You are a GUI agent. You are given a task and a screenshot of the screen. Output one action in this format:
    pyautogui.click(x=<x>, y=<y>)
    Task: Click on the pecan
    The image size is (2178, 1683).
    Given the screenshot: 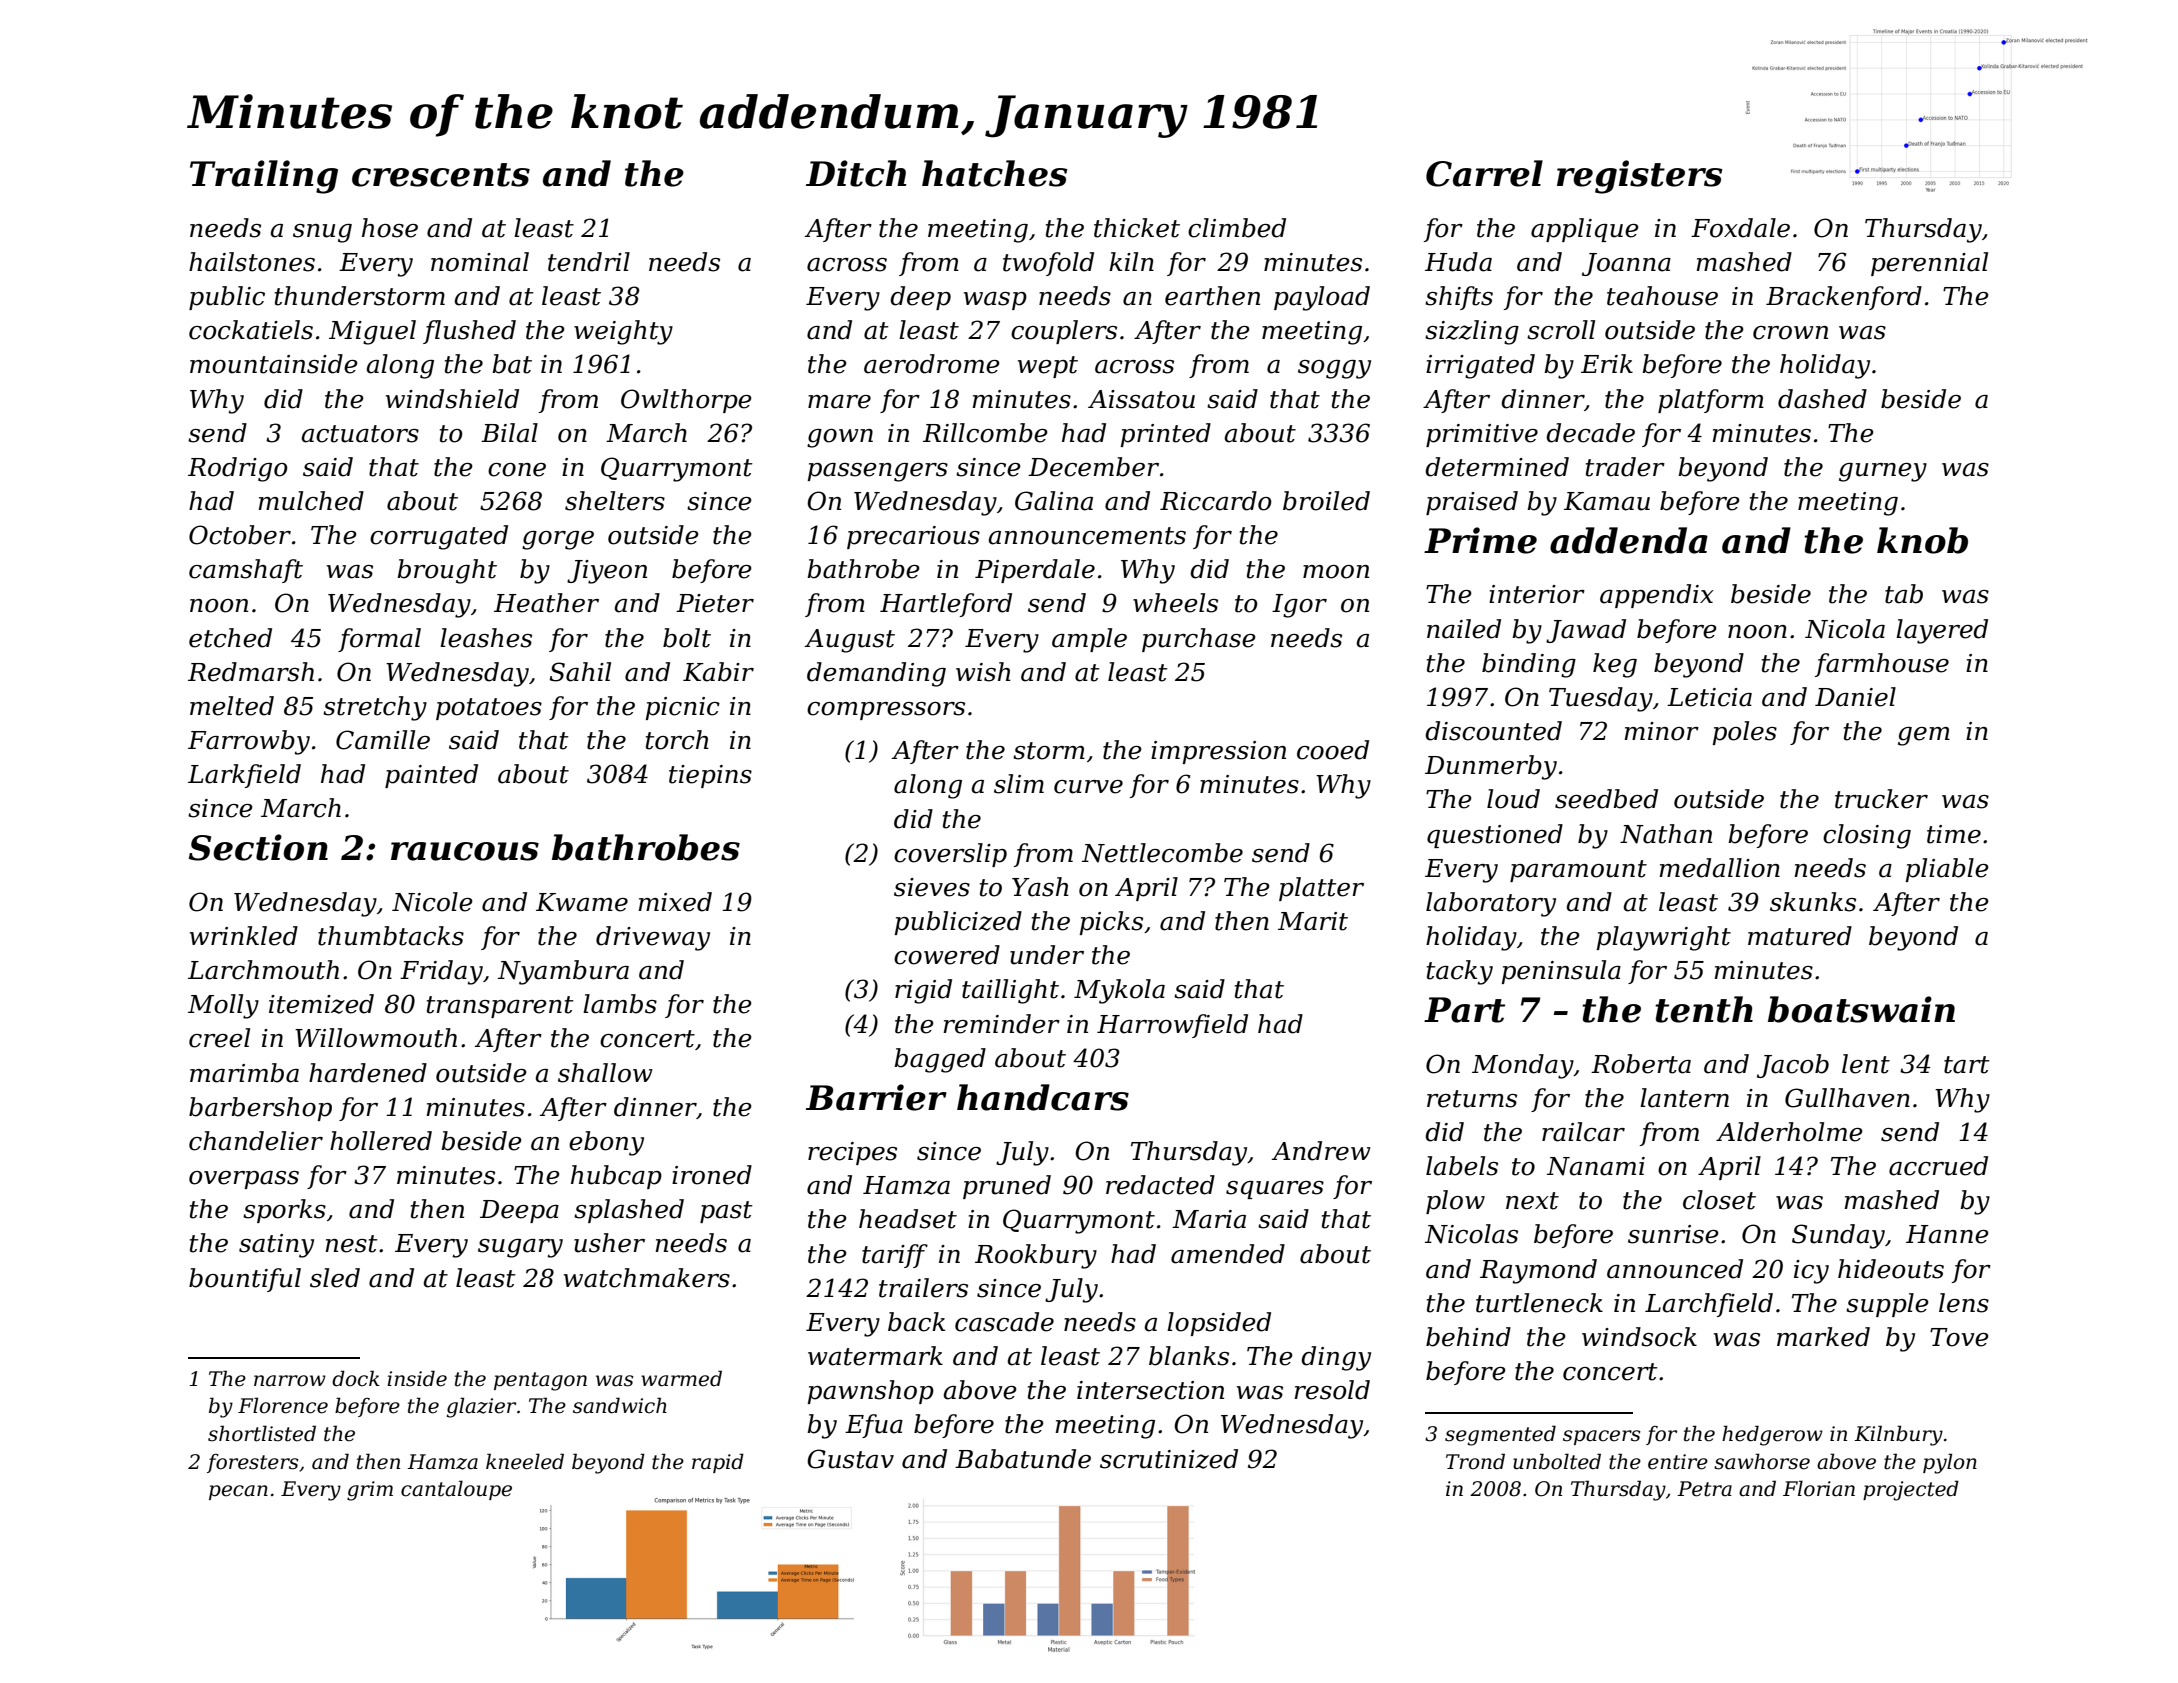 What is the action you would take?
    pyautogui.click(x=238, y=1492)
